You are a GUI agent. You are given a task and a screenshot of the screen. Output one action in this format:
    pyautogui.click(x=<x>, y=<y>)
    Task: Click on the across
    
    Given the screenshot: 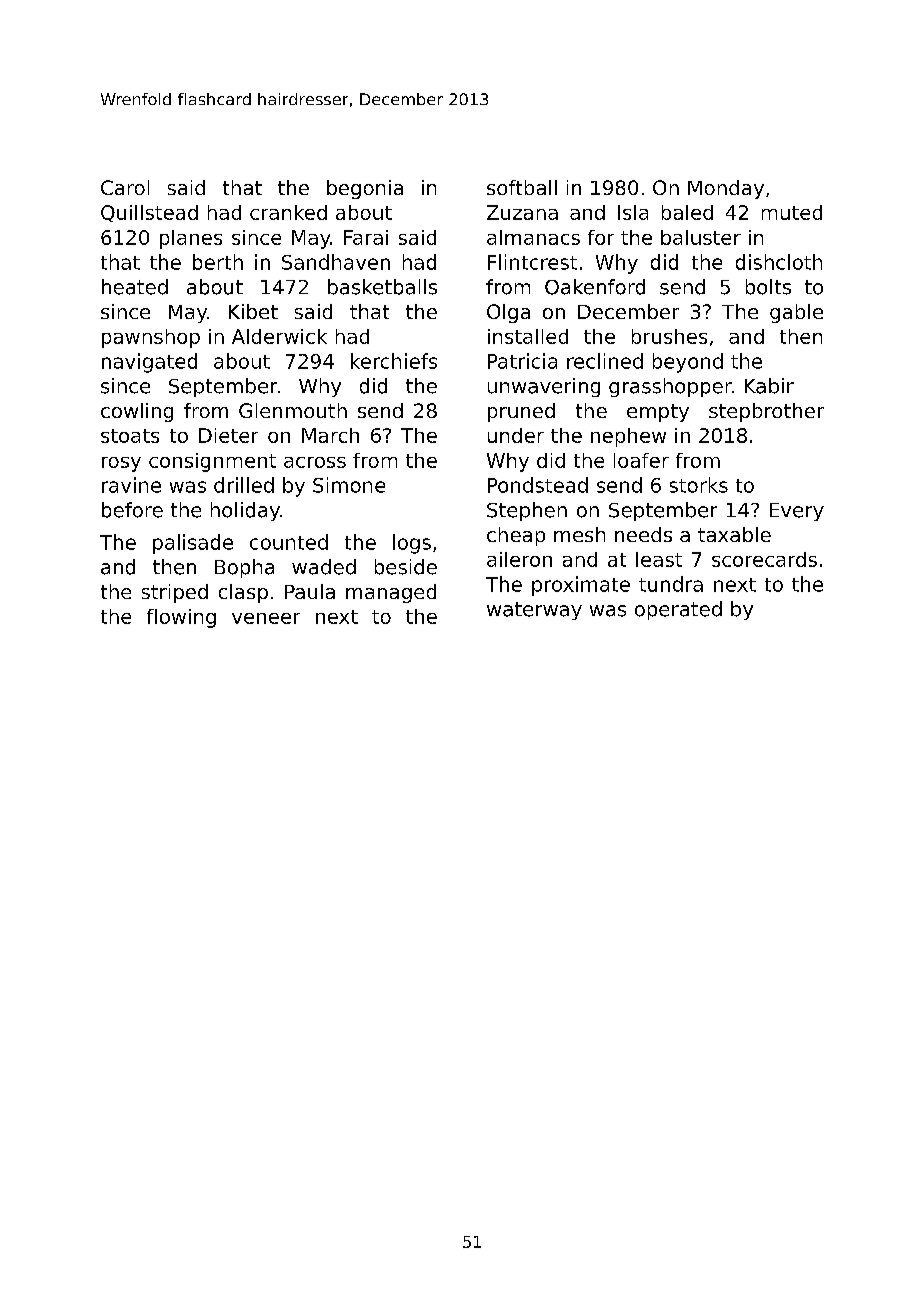 What is the action you would take?
    pyautogui.click(x=315, y=462)
